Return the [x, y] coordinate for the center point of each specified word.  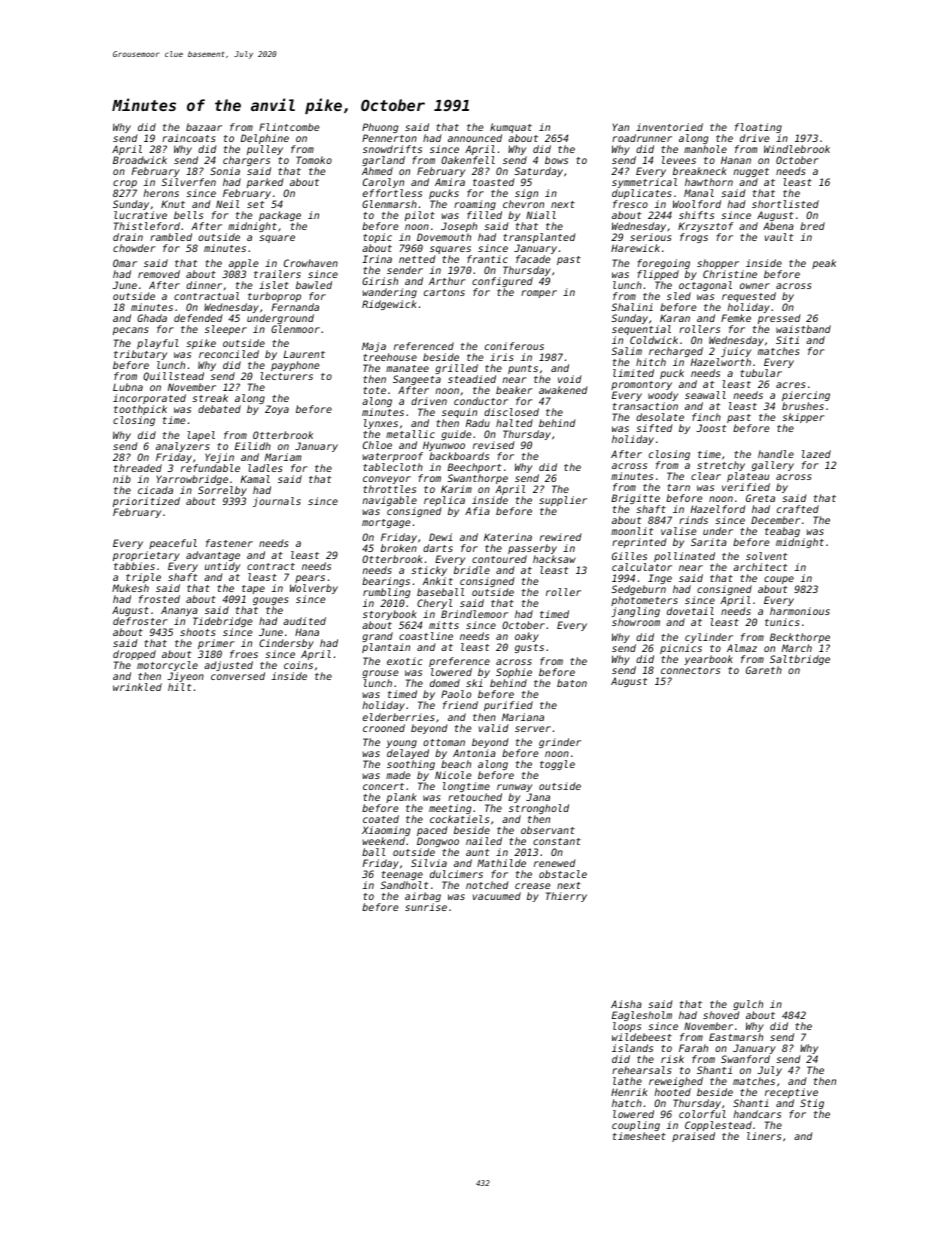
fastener [229, 543]
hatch [627, 1103]
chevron [523, 204]
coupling [636, 1126]
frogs [694, 238]
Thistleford [147, 226]
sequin [459, 413]
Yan [621, 127]
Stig [812, 1104]
